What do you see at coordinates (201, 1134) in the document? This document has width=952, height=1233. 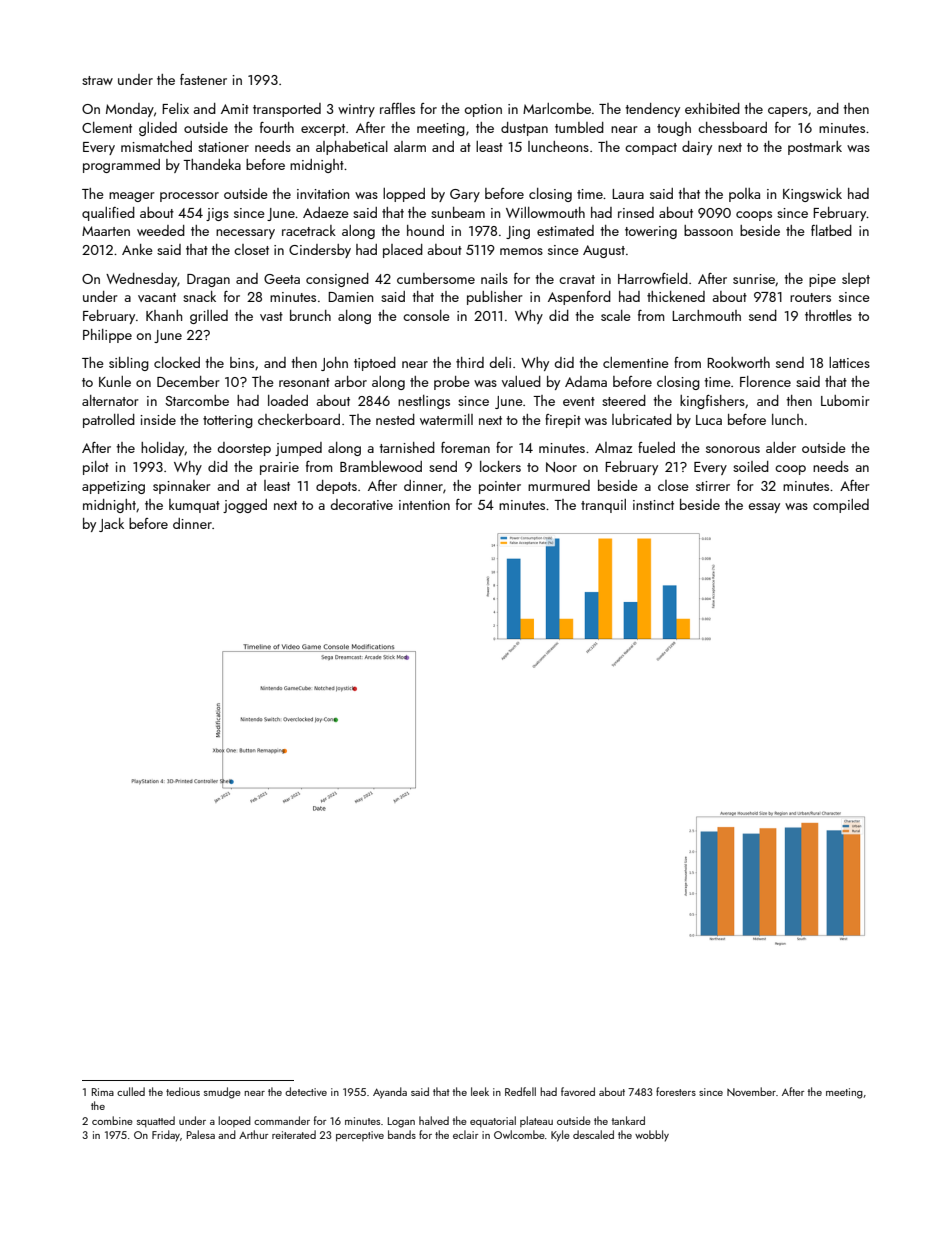 I see `Palesa` at bounding box center [201, 1134].
